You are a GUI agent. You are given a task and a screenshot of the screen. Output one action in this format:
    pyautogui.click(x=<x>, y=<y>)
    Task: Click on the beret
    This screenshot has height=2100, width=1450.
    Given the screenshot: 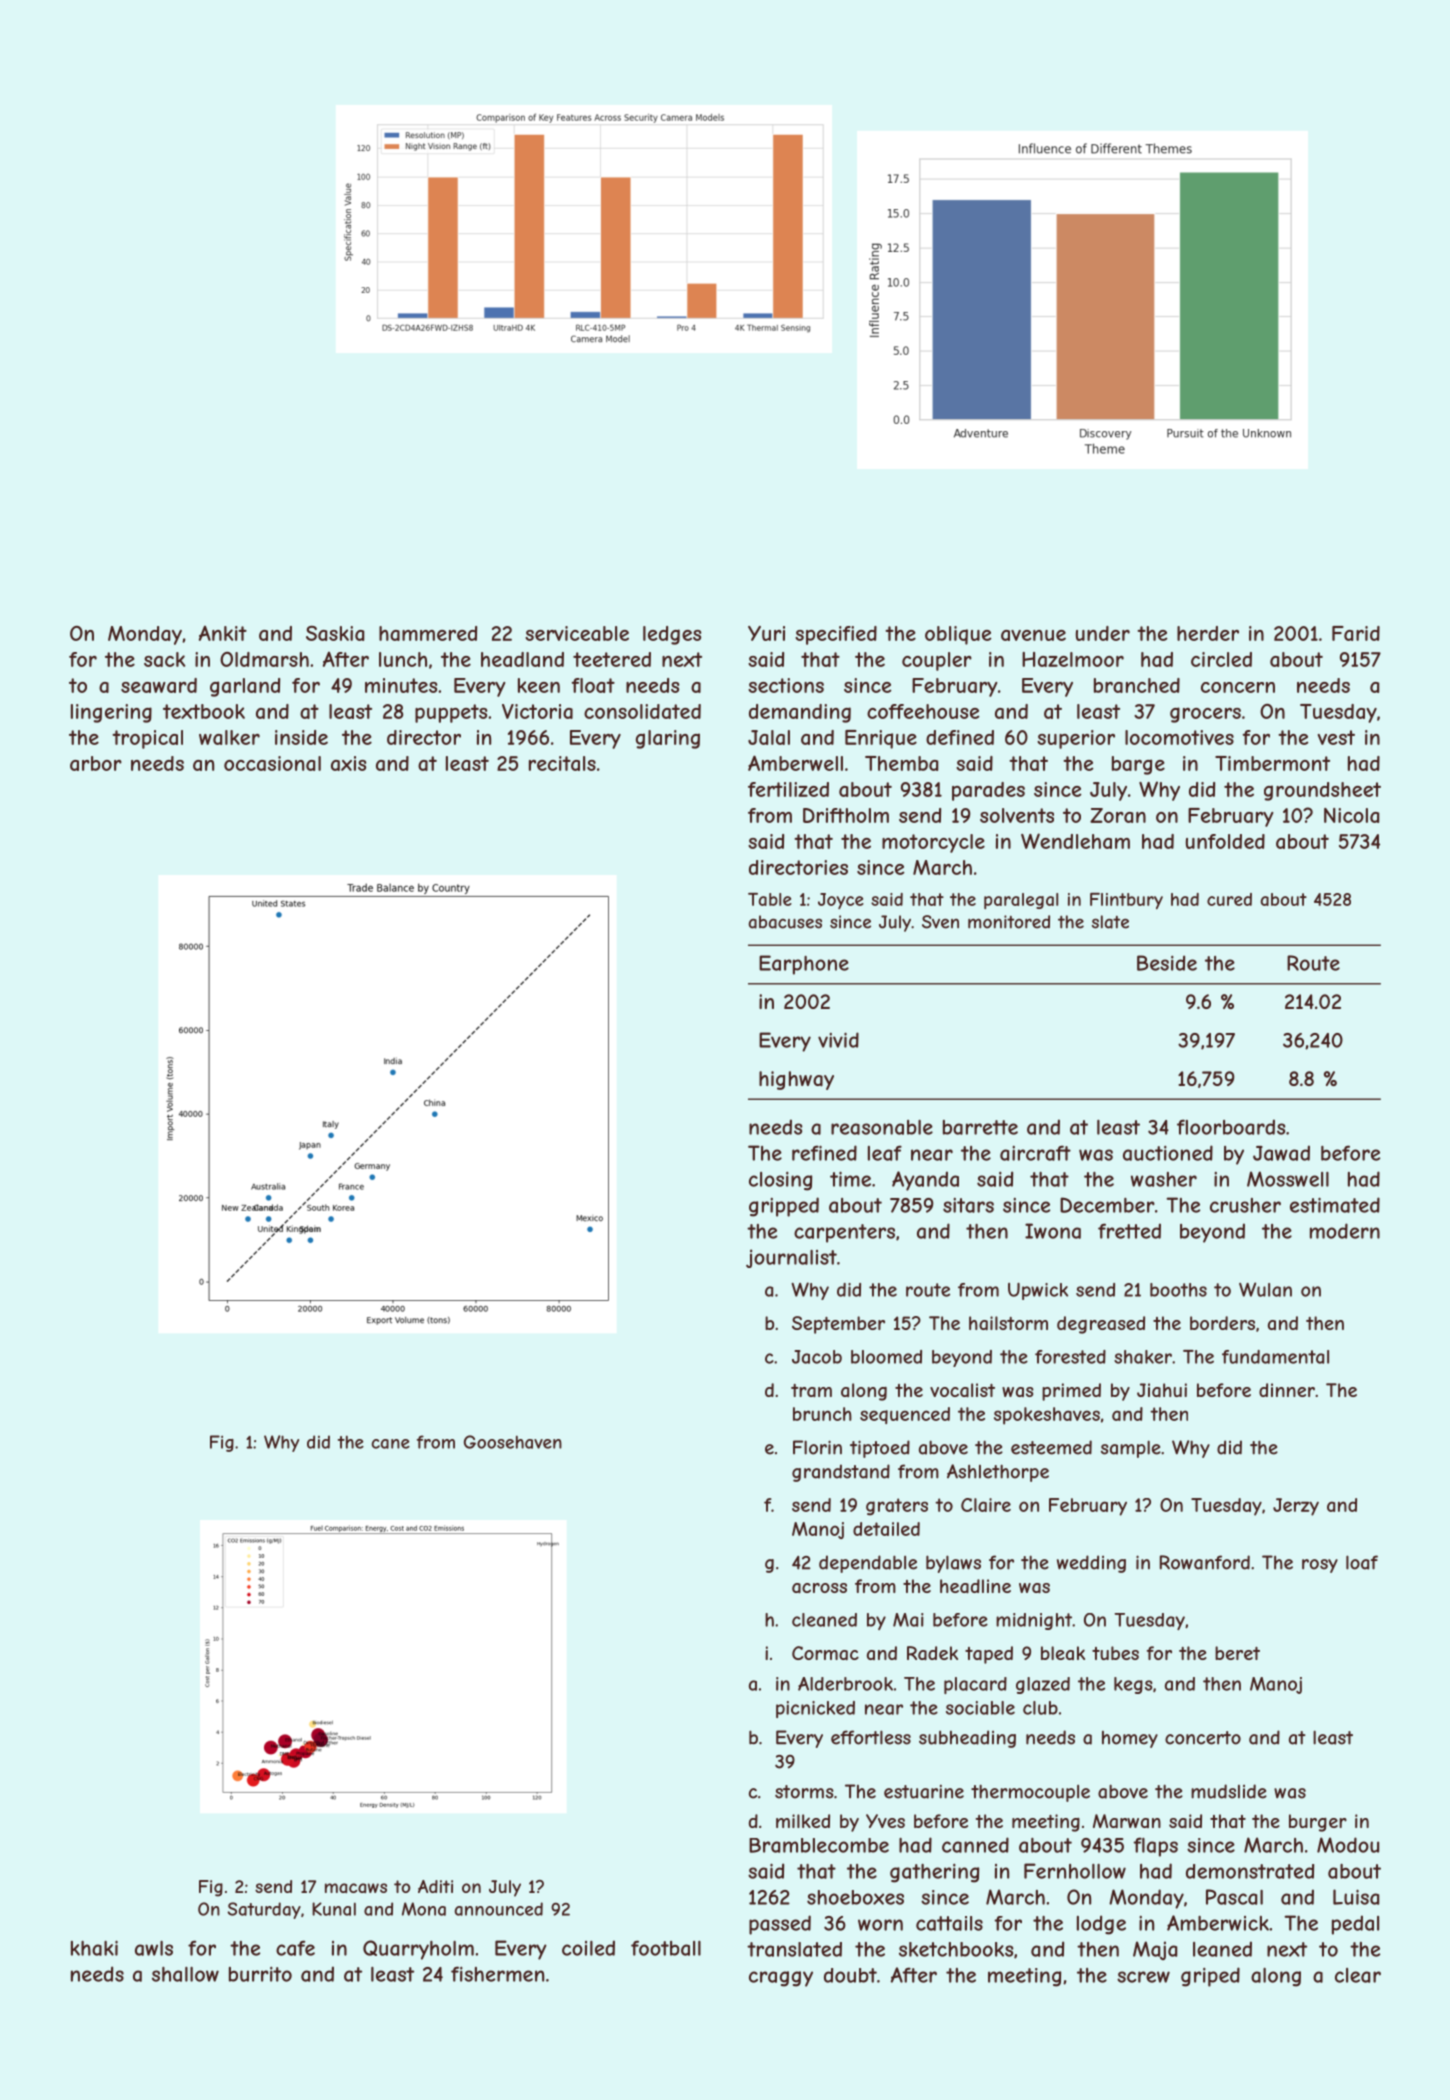 What is the action you would take?
    pyautogui.click(x=1237, y=1653)
